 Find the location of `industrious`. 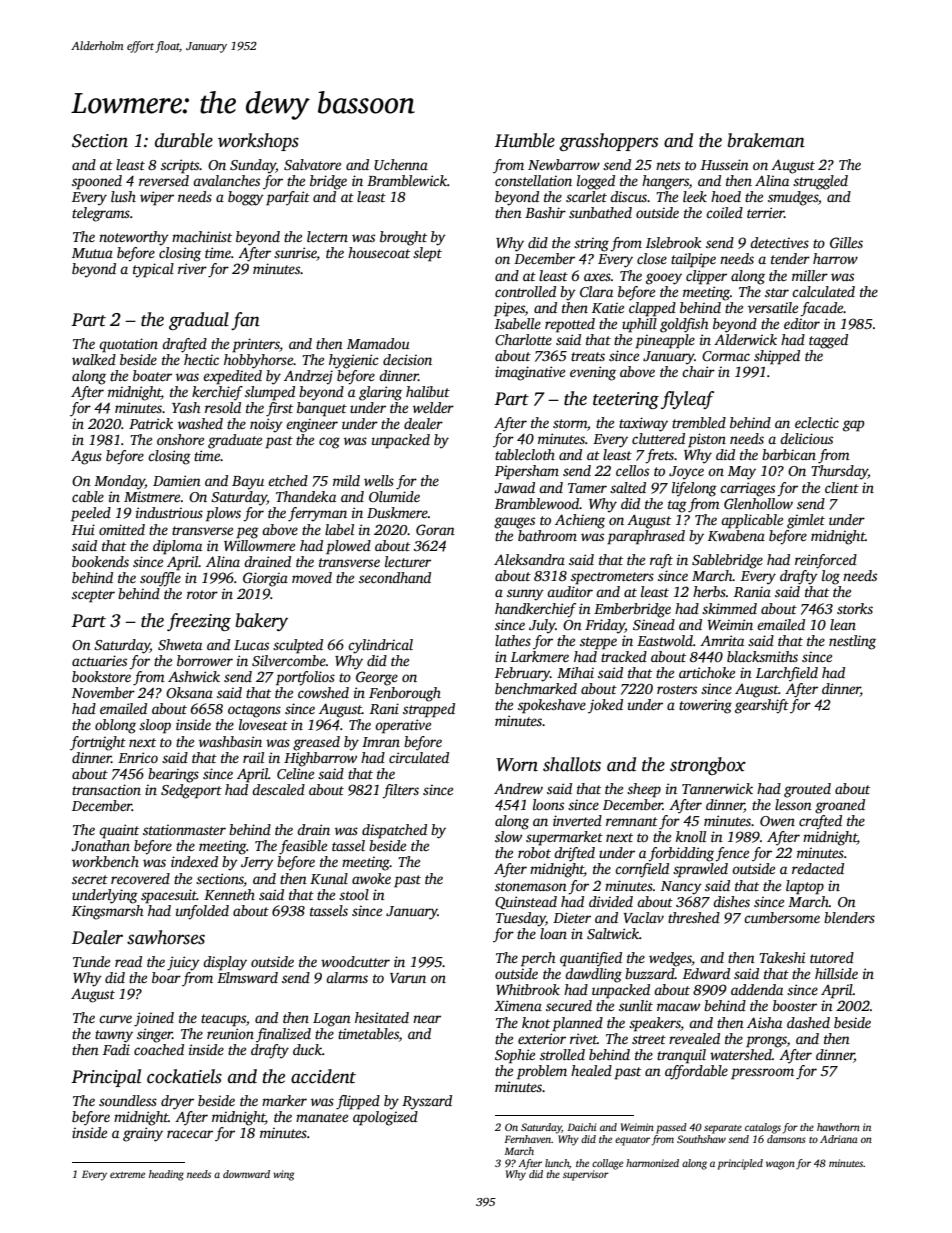

industrious is located at coordinates (169, 512).
